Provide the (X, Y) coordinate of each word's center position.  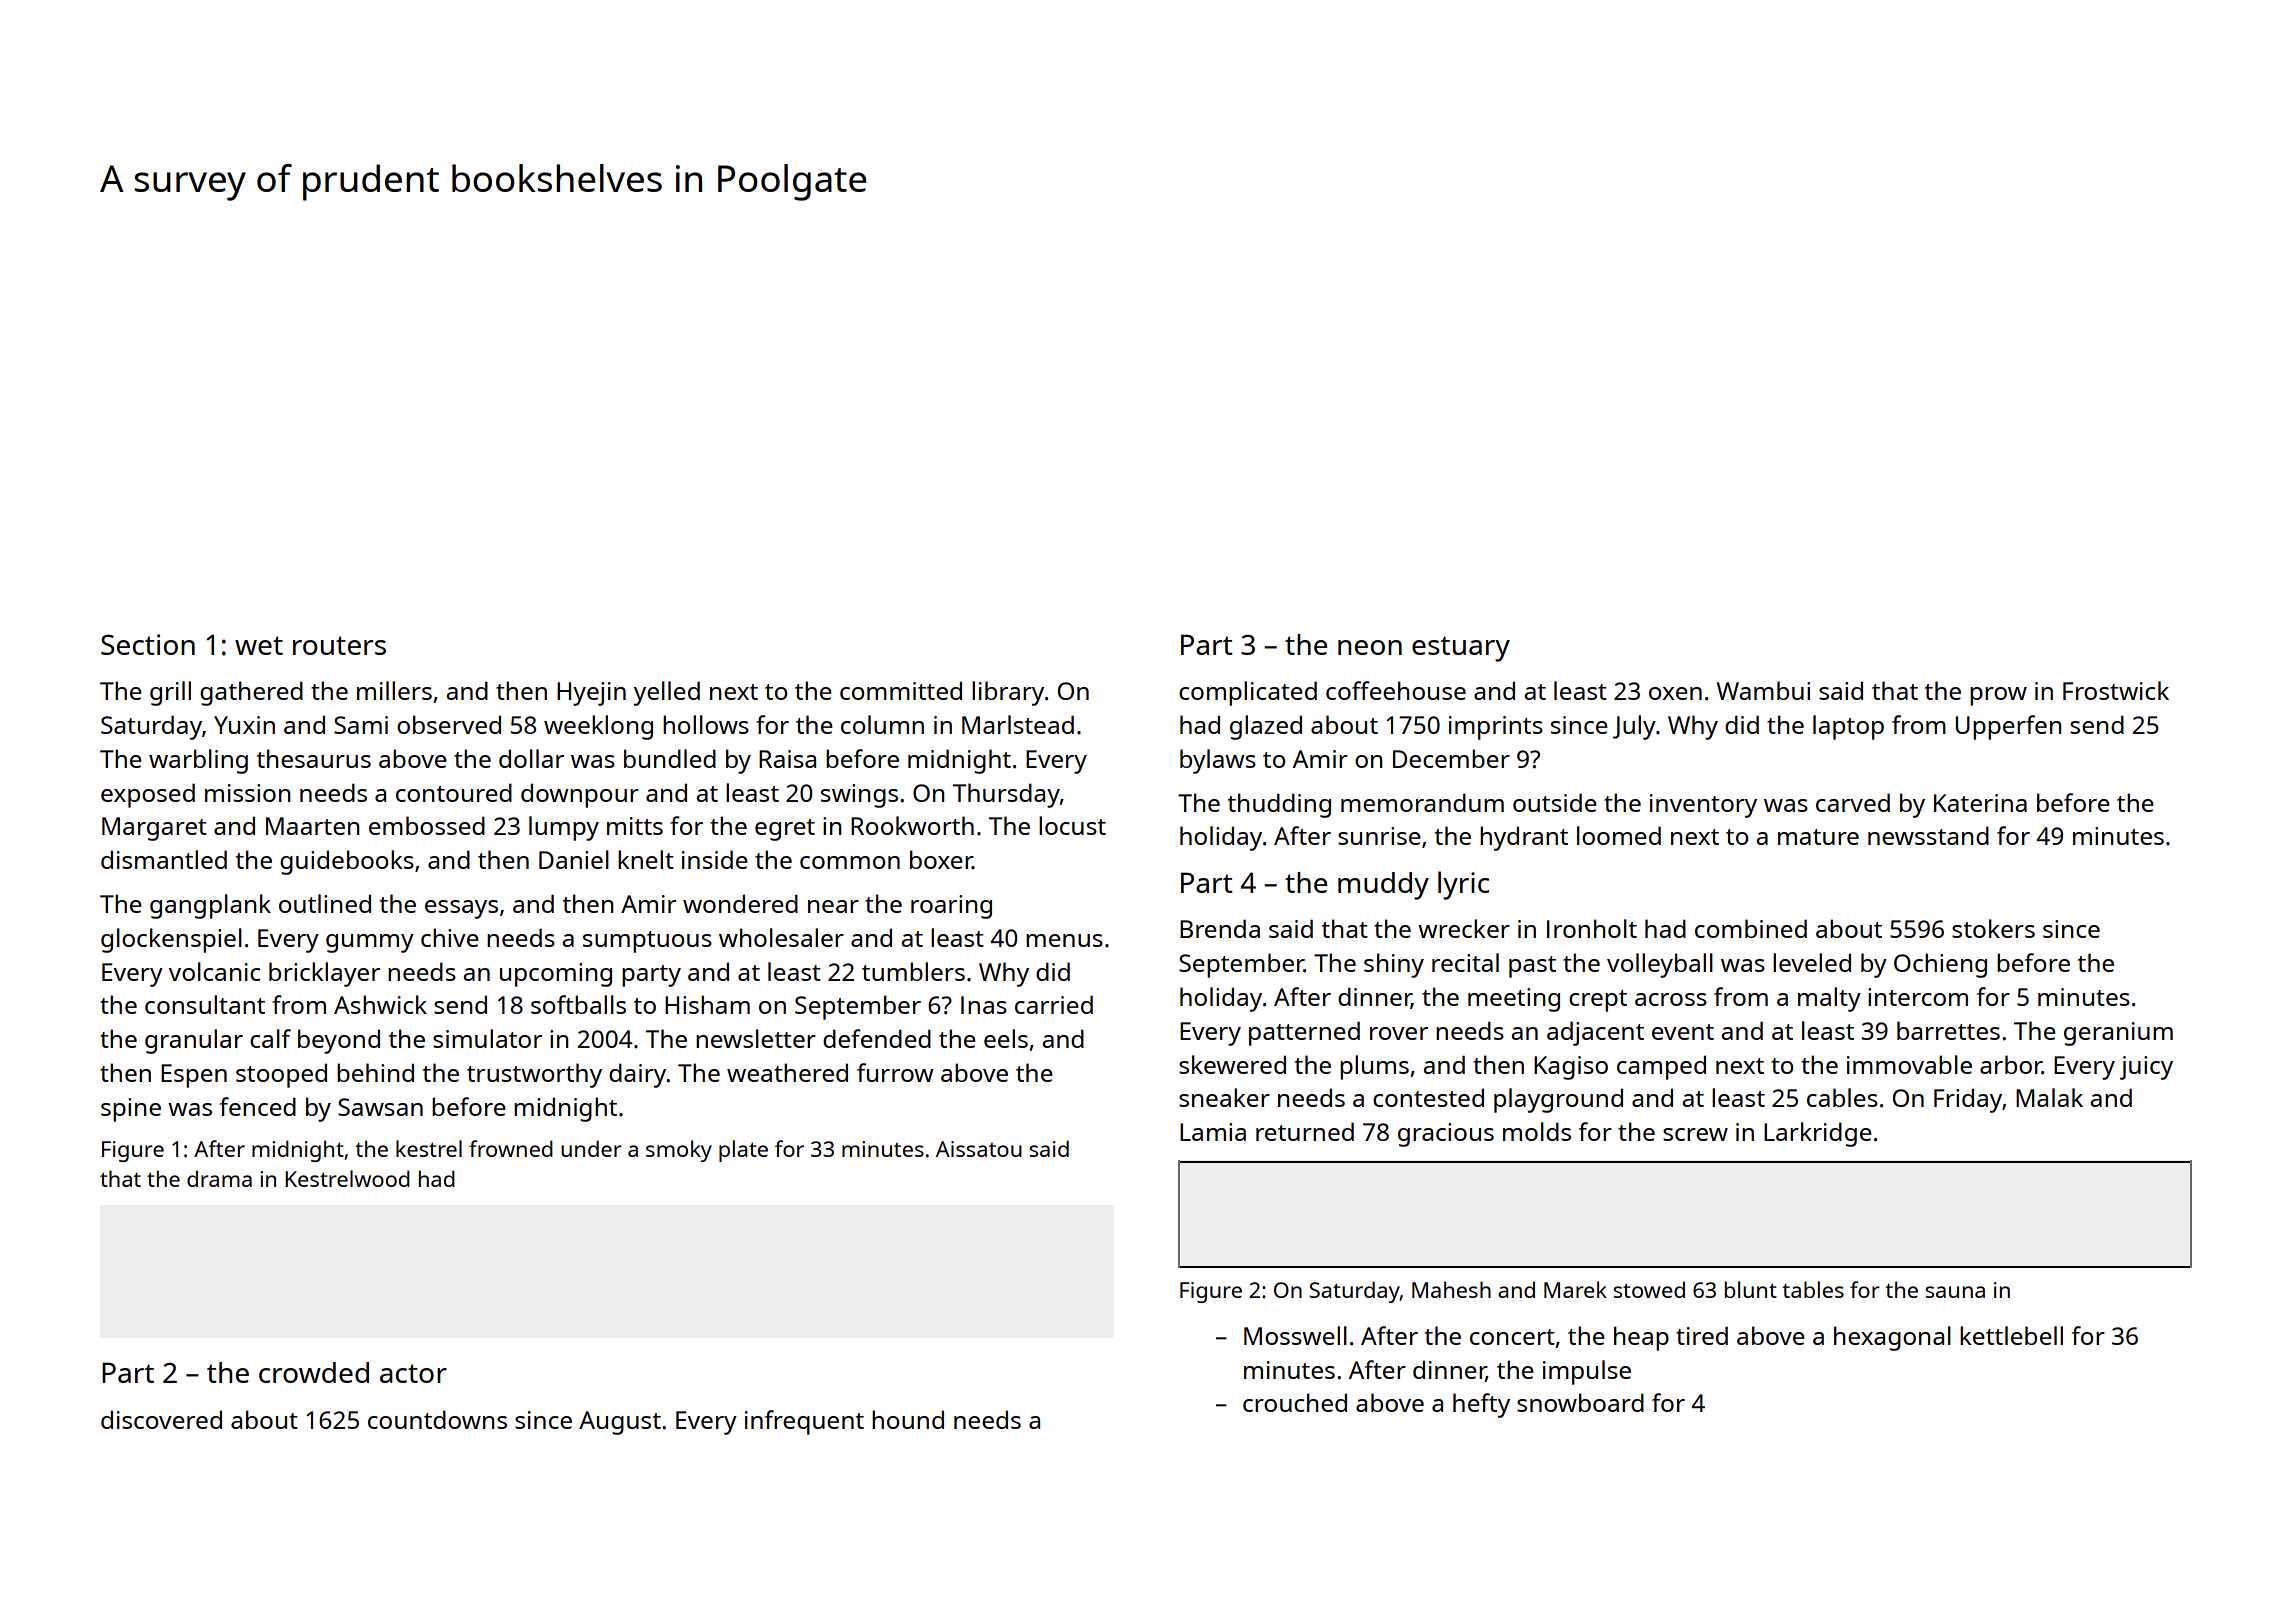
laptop (1848, 727)
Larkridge (1818, 1134)
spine (131, 1110)
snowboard (1580, 1402)
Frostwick (2116, 690)
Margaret (154, 829)
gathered (251, 693)
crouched (1295, 1402)
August (620, 1423)
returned (1305, 1131)
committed (901, 690)
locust (1072, 825)
